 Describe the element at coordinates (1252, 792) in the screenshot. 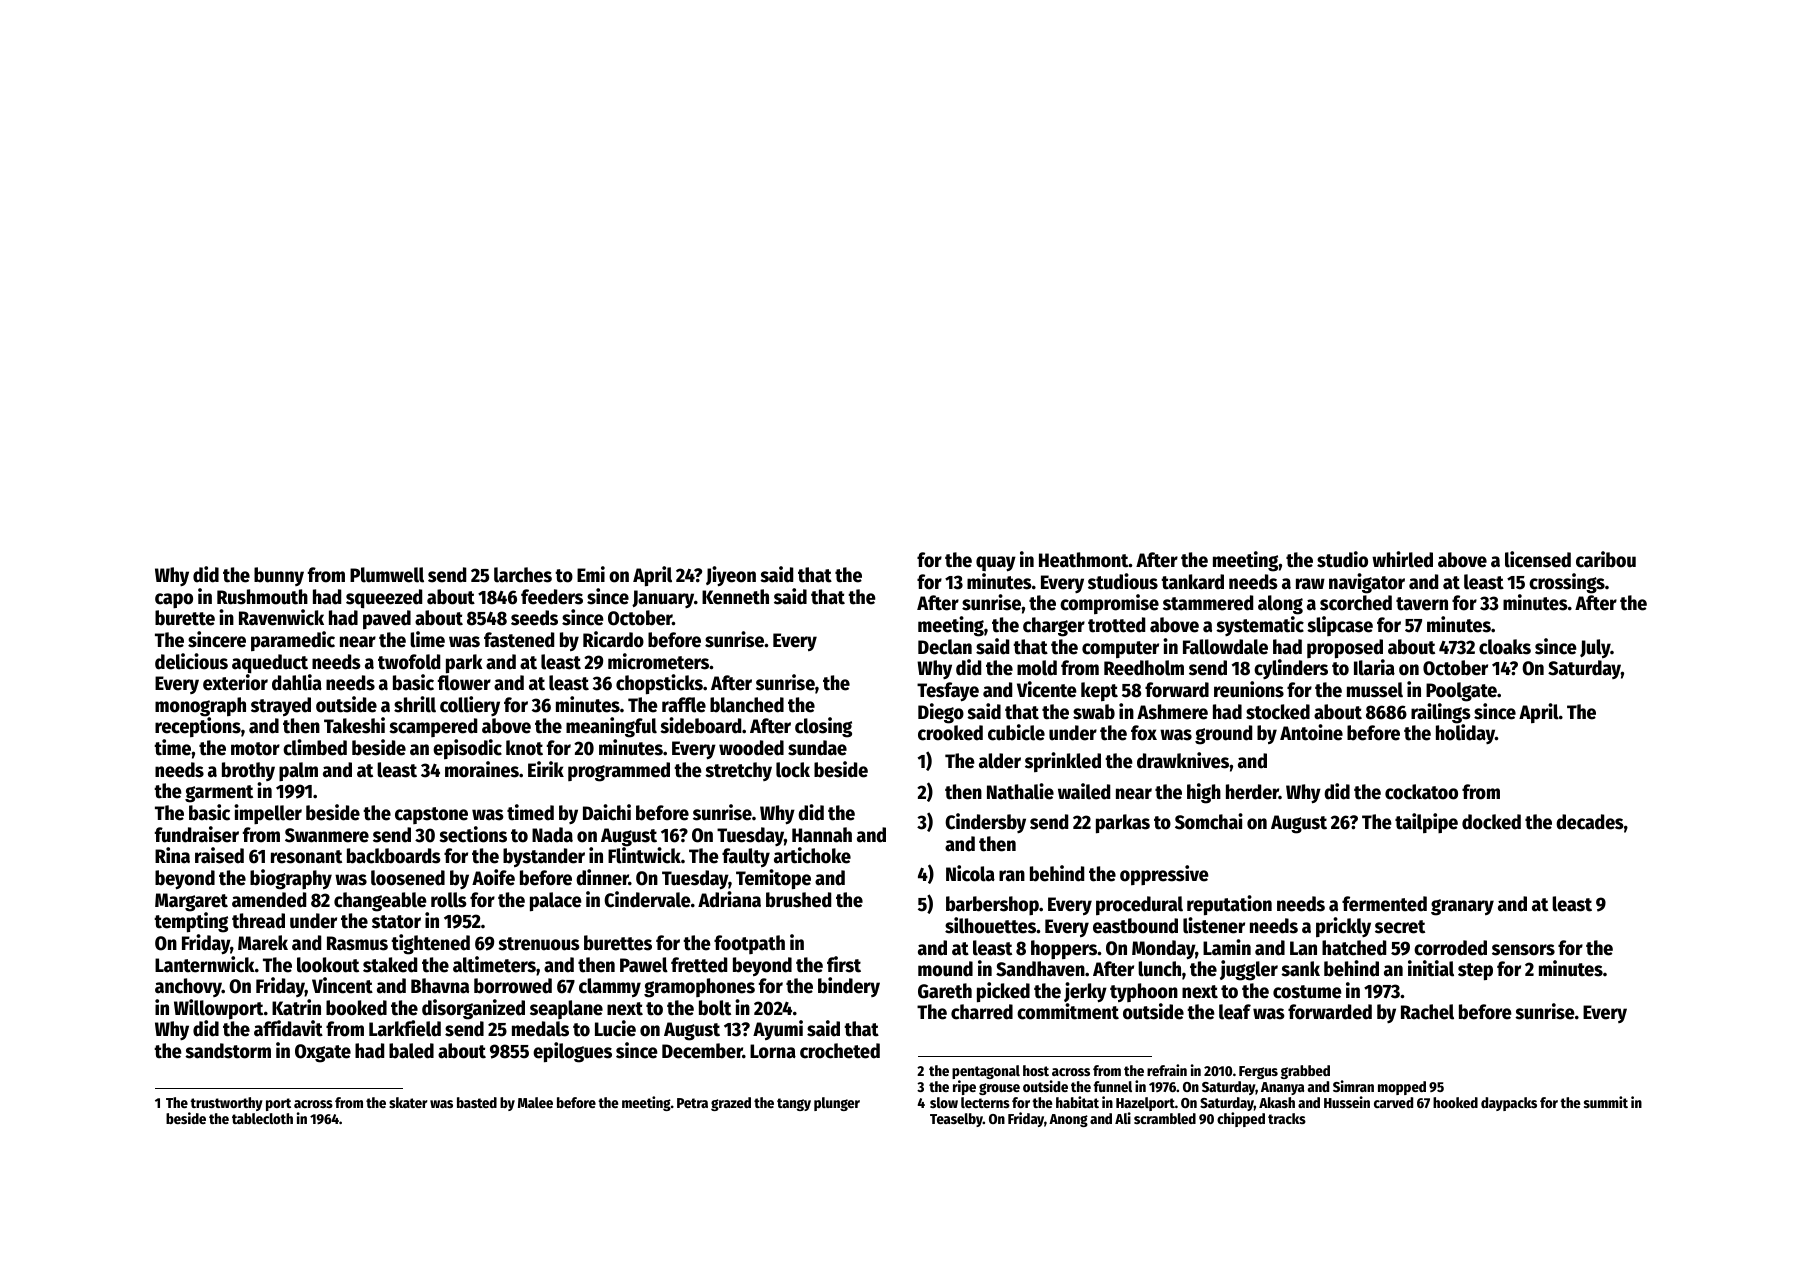

I see `herder` at that location.
